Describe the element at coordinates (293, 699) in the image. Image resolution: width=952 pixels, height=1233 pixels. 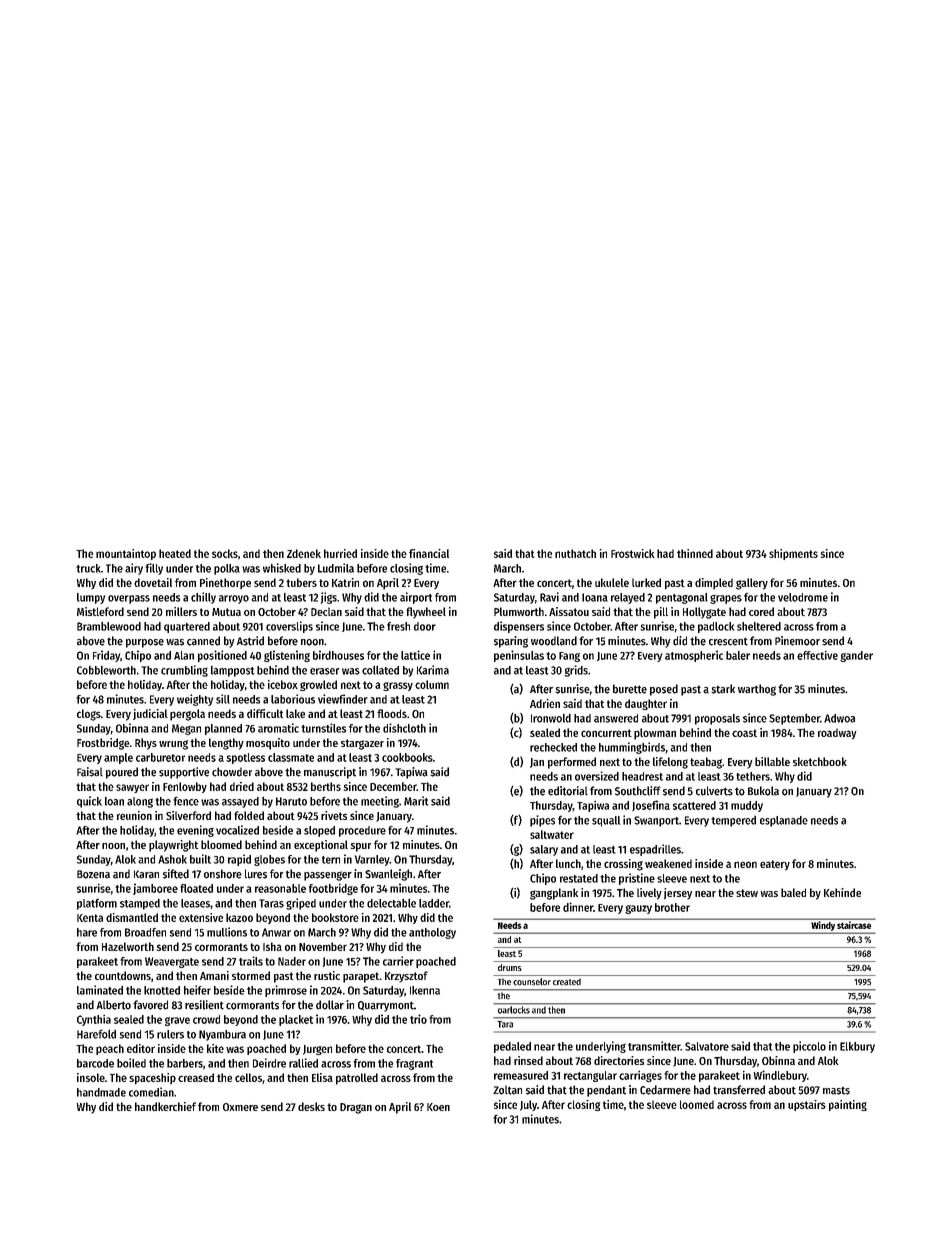
I see `laborious` at that location.
